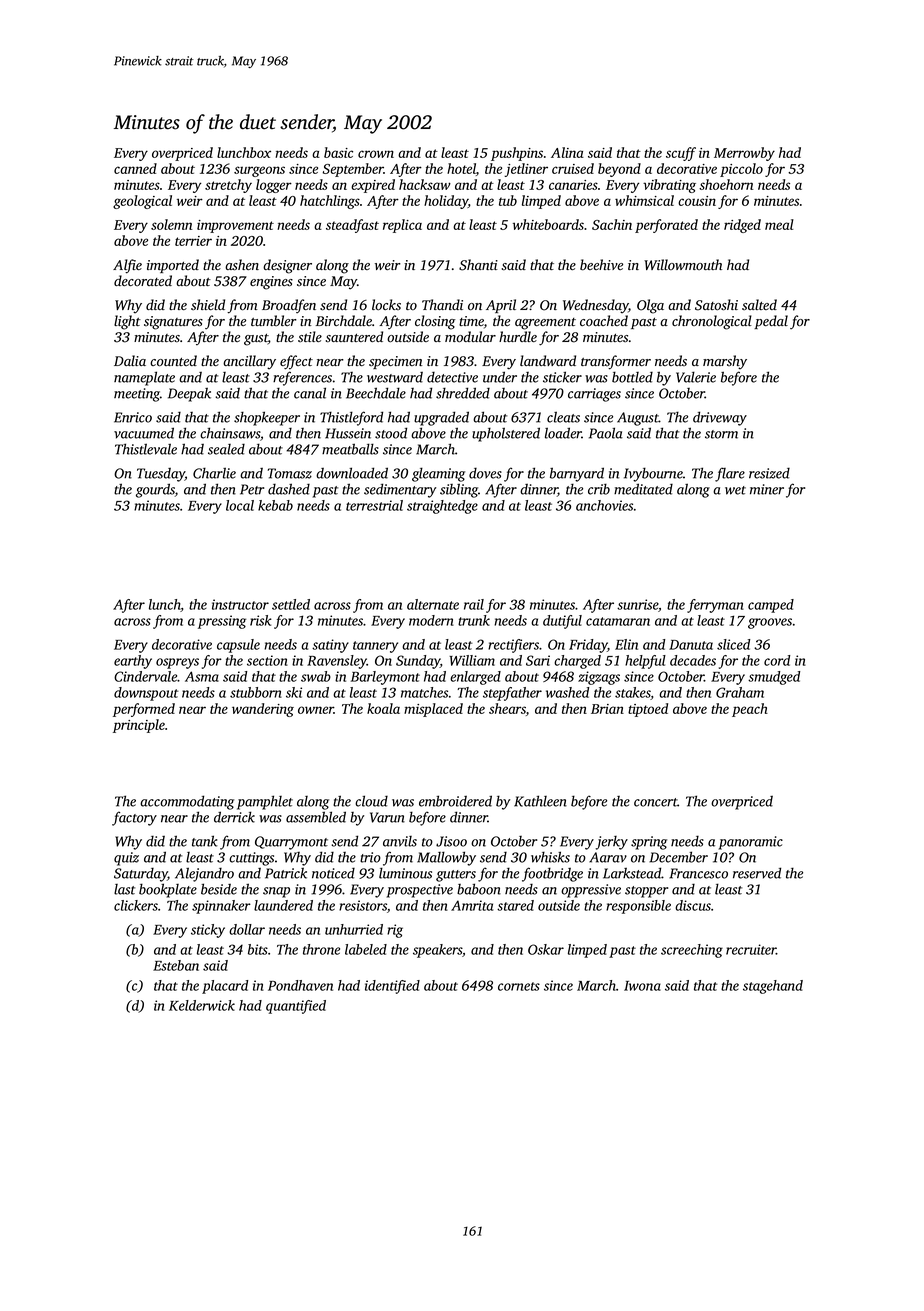 This screenshot has width=924, height=1311. Describe the element at coordinates (512, 694) in the screenshot. I see `stepfather` at that location.
